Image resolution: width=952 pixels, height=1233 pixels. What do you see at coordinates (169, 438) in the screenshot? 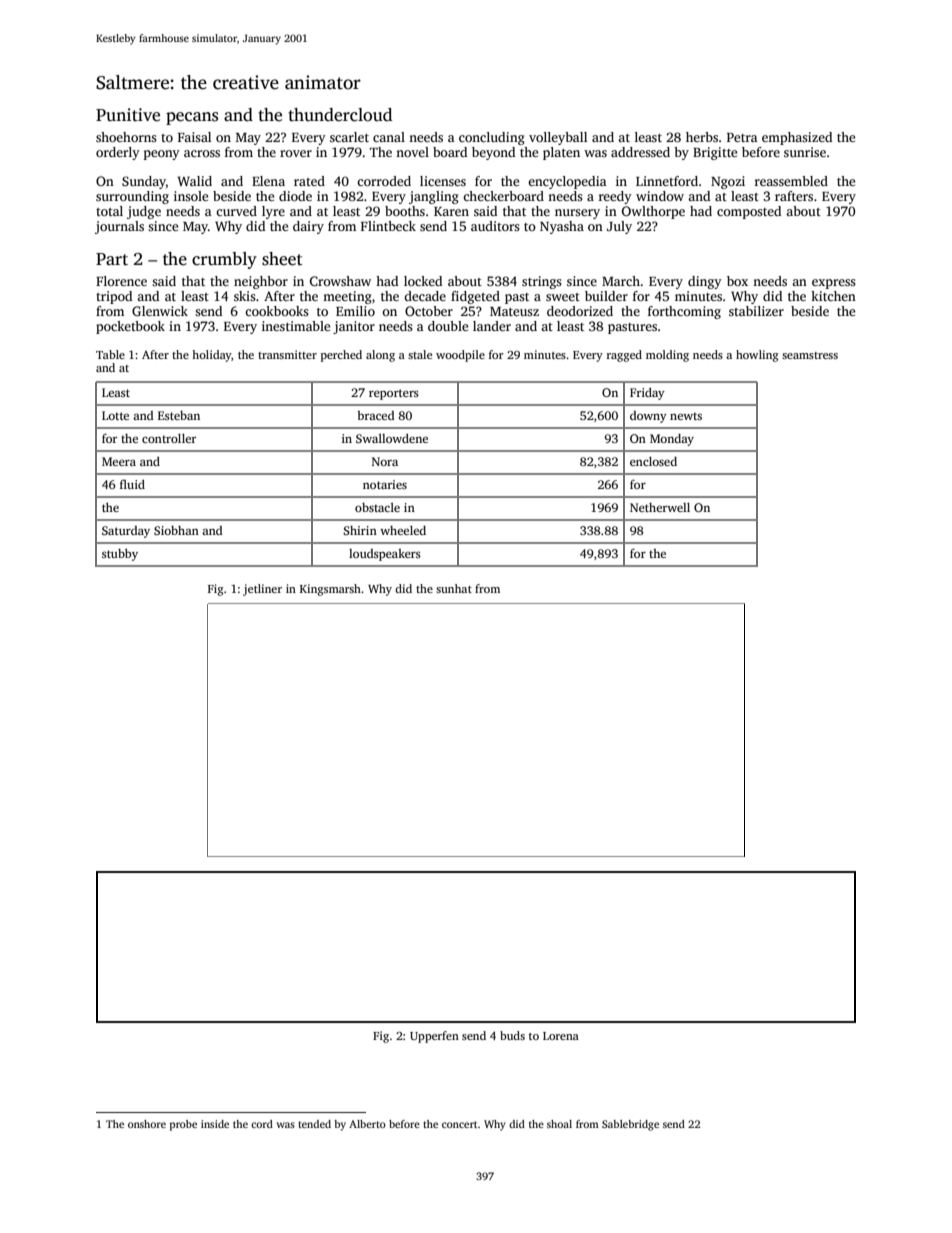
I see `controller` at bounding box center [169, 438].
